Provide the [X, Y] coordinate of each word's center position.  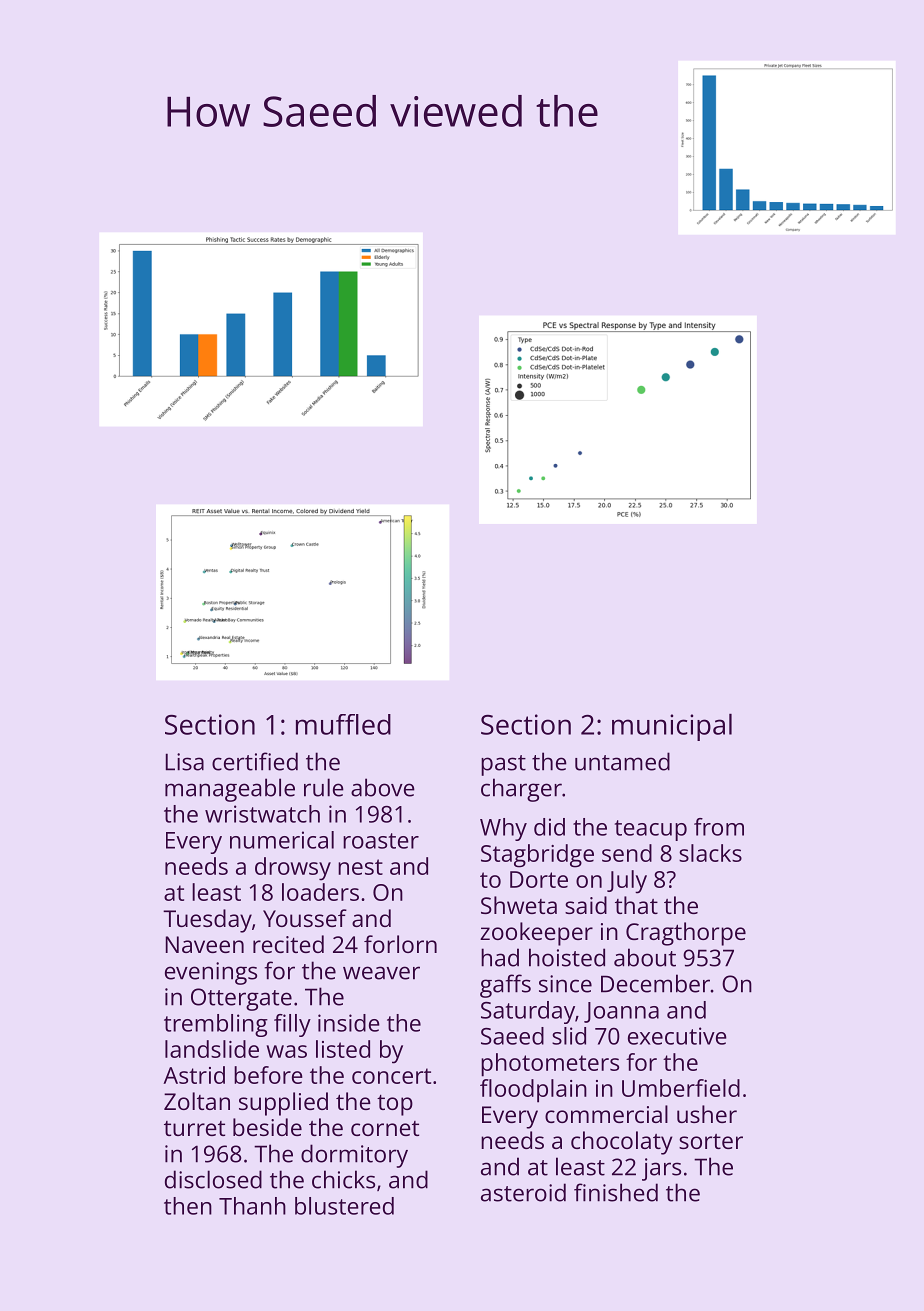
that [636, 905]
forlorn [400, 944]
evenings [211, 973]
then [188, 1206]
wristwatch [262, 814]
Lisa [185, 762]
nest [360, 867]
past [503, 765]
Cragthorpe [686, 934]
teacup [651, 830]
